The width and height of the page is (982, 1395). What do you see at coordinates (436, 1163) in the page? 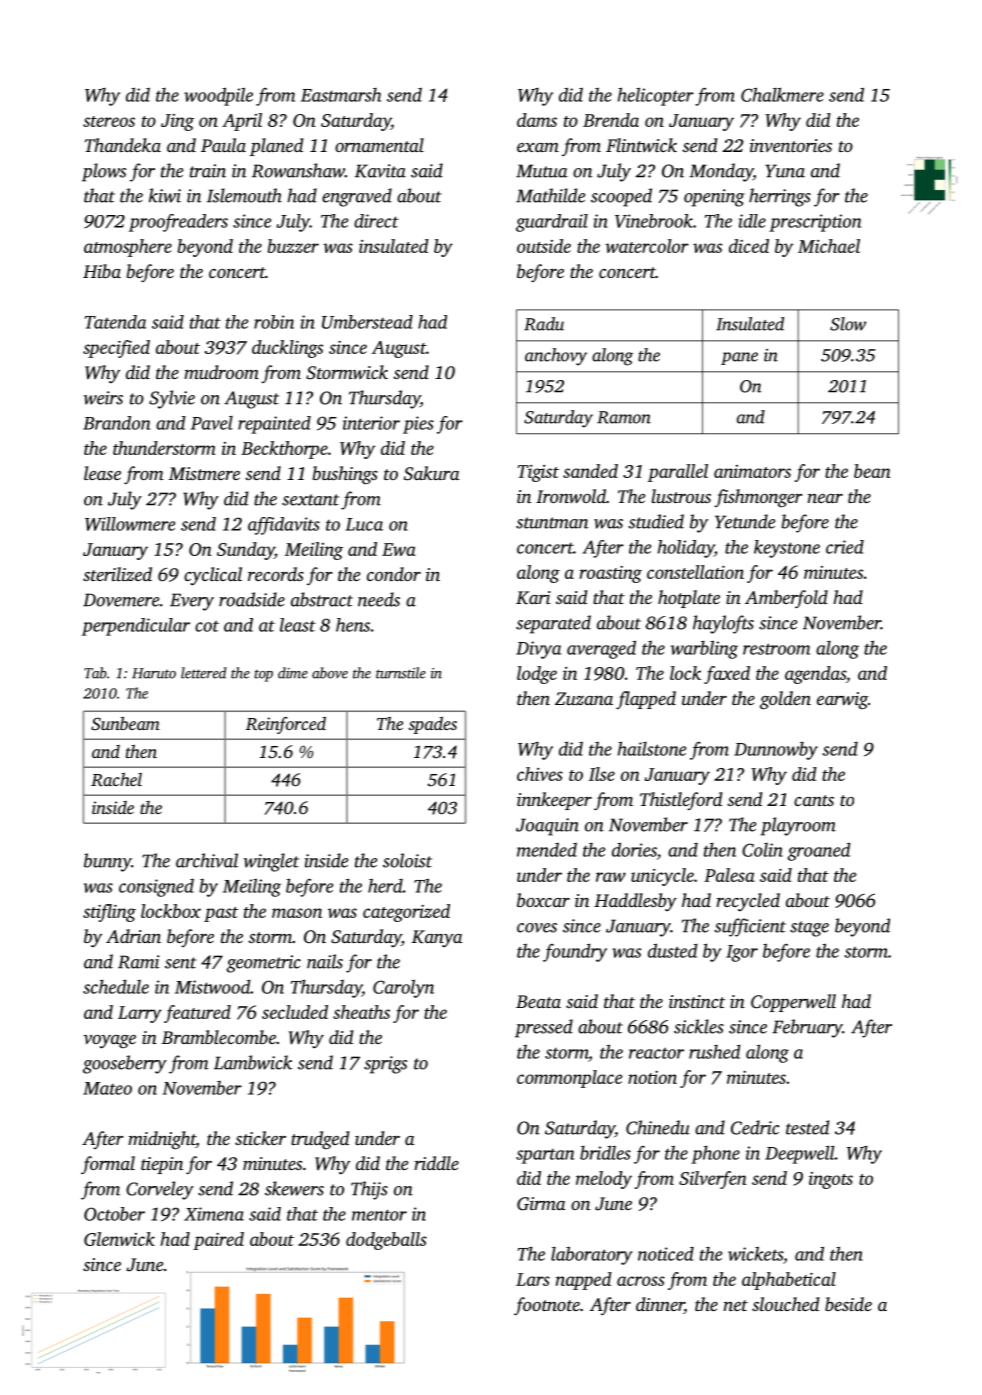
I see `riddle` at bounding box center [436, 1163].
